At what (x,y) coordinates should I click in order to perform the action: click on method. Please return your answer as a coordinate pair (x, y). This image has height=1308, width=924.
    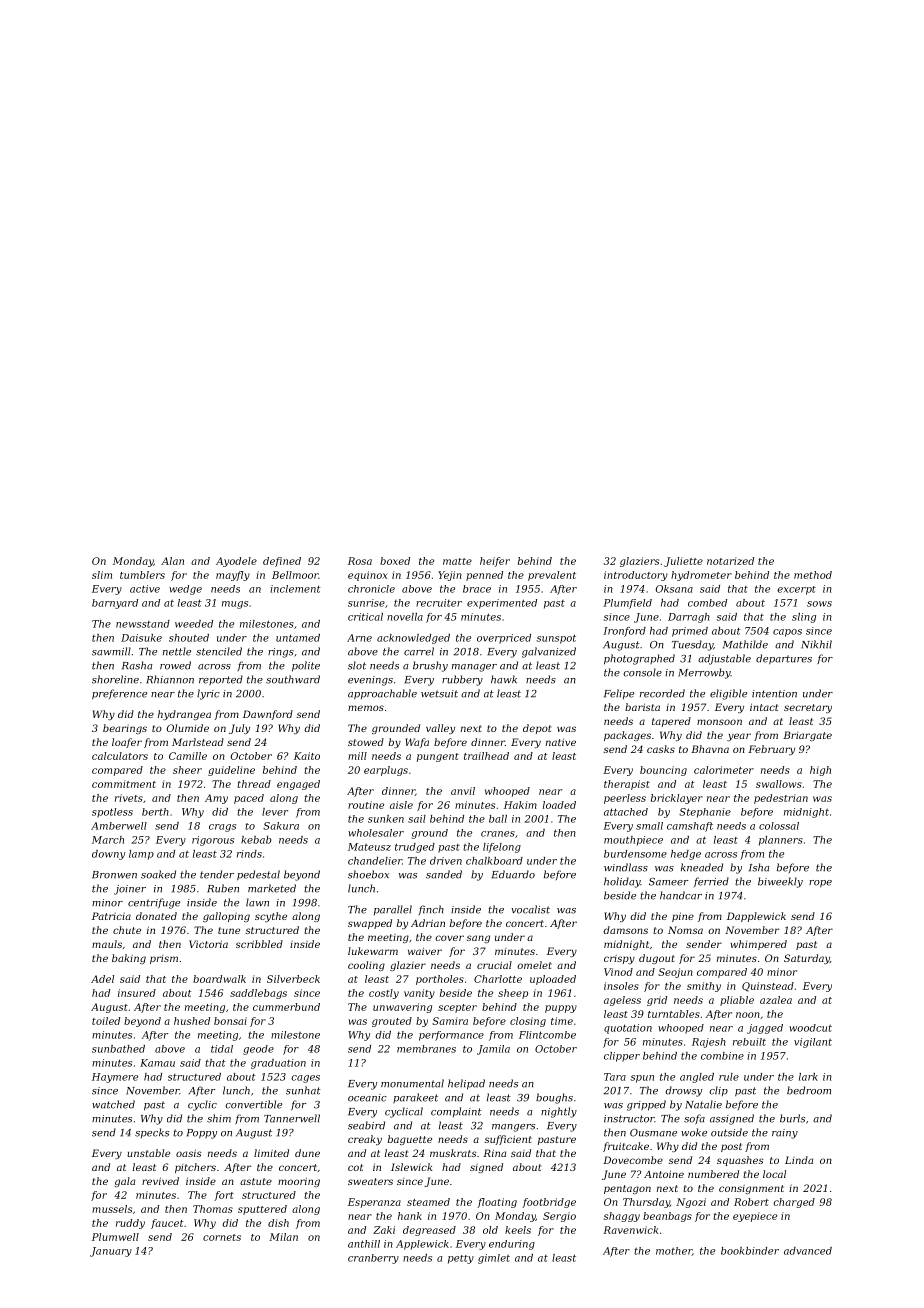
    Looking at the image, I should click on (813, 575).
